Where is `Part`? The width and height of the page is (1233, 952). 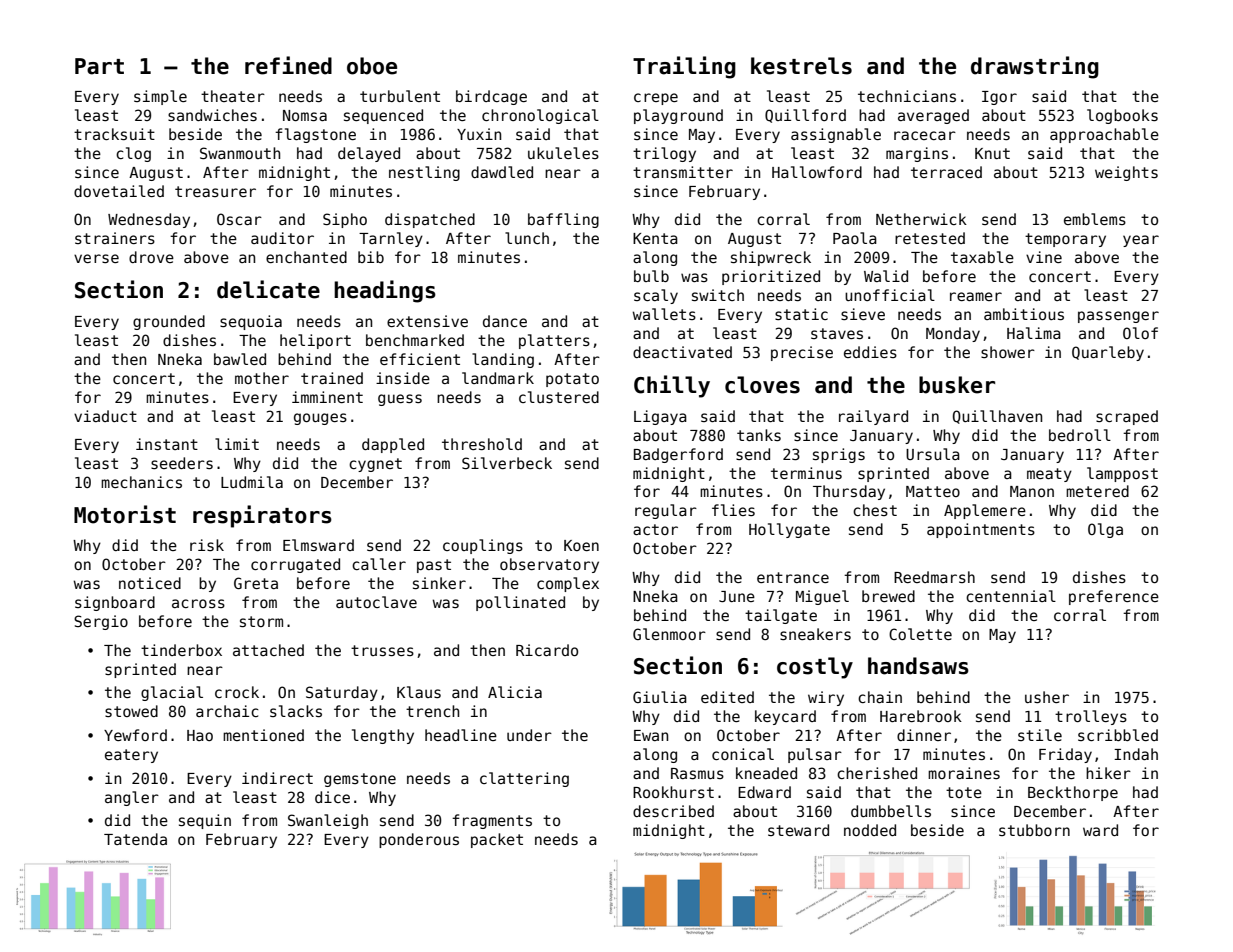 Part is located at coordinates (99, 66).
